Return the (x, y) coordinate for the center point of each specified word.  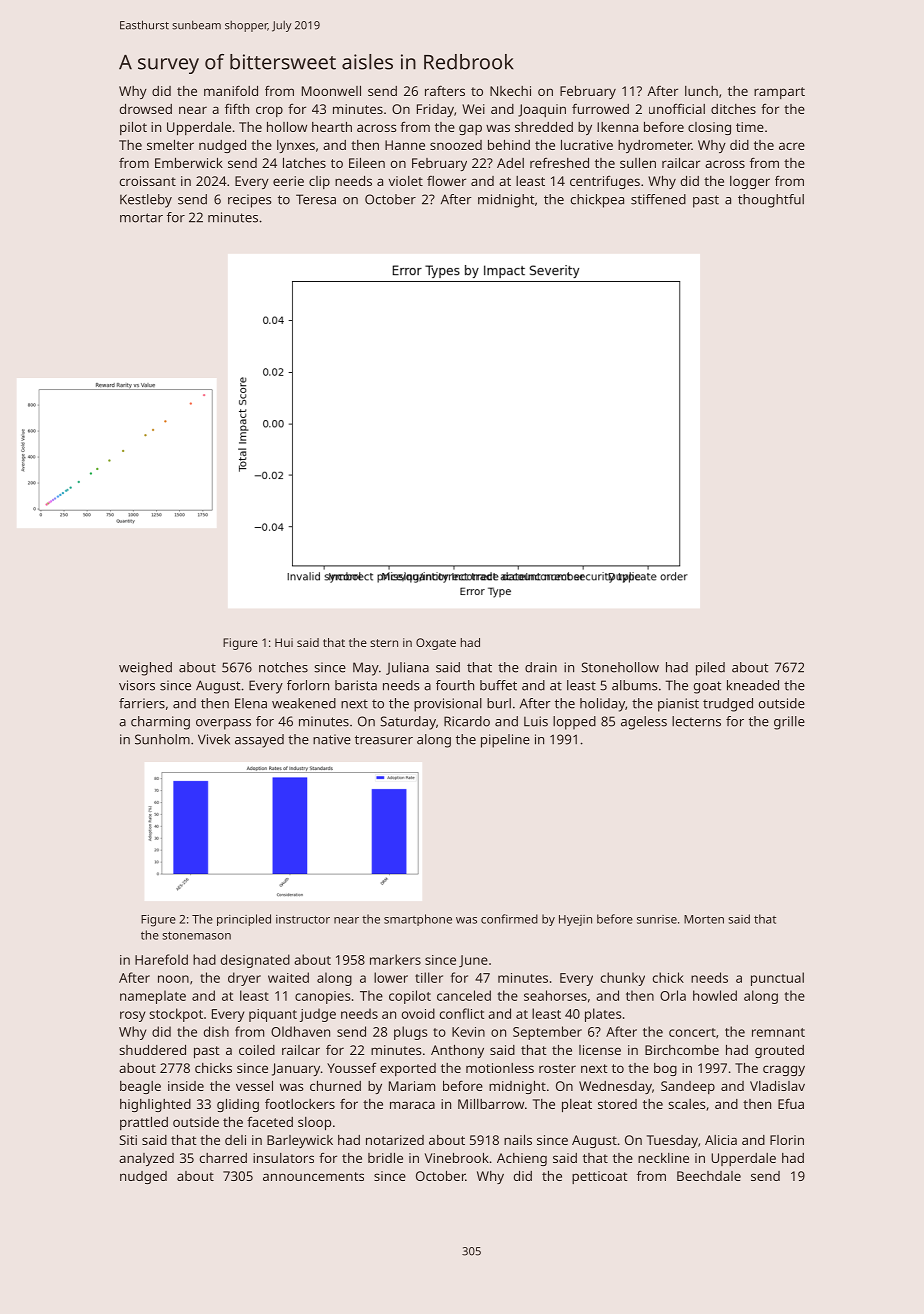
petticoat (600, 1177)
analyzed (146, 1159)
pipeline (505, 741)
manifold (231, 91)
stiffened (658, 199)
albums (635, 685)
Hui (284, 642)
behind (509, 145)
